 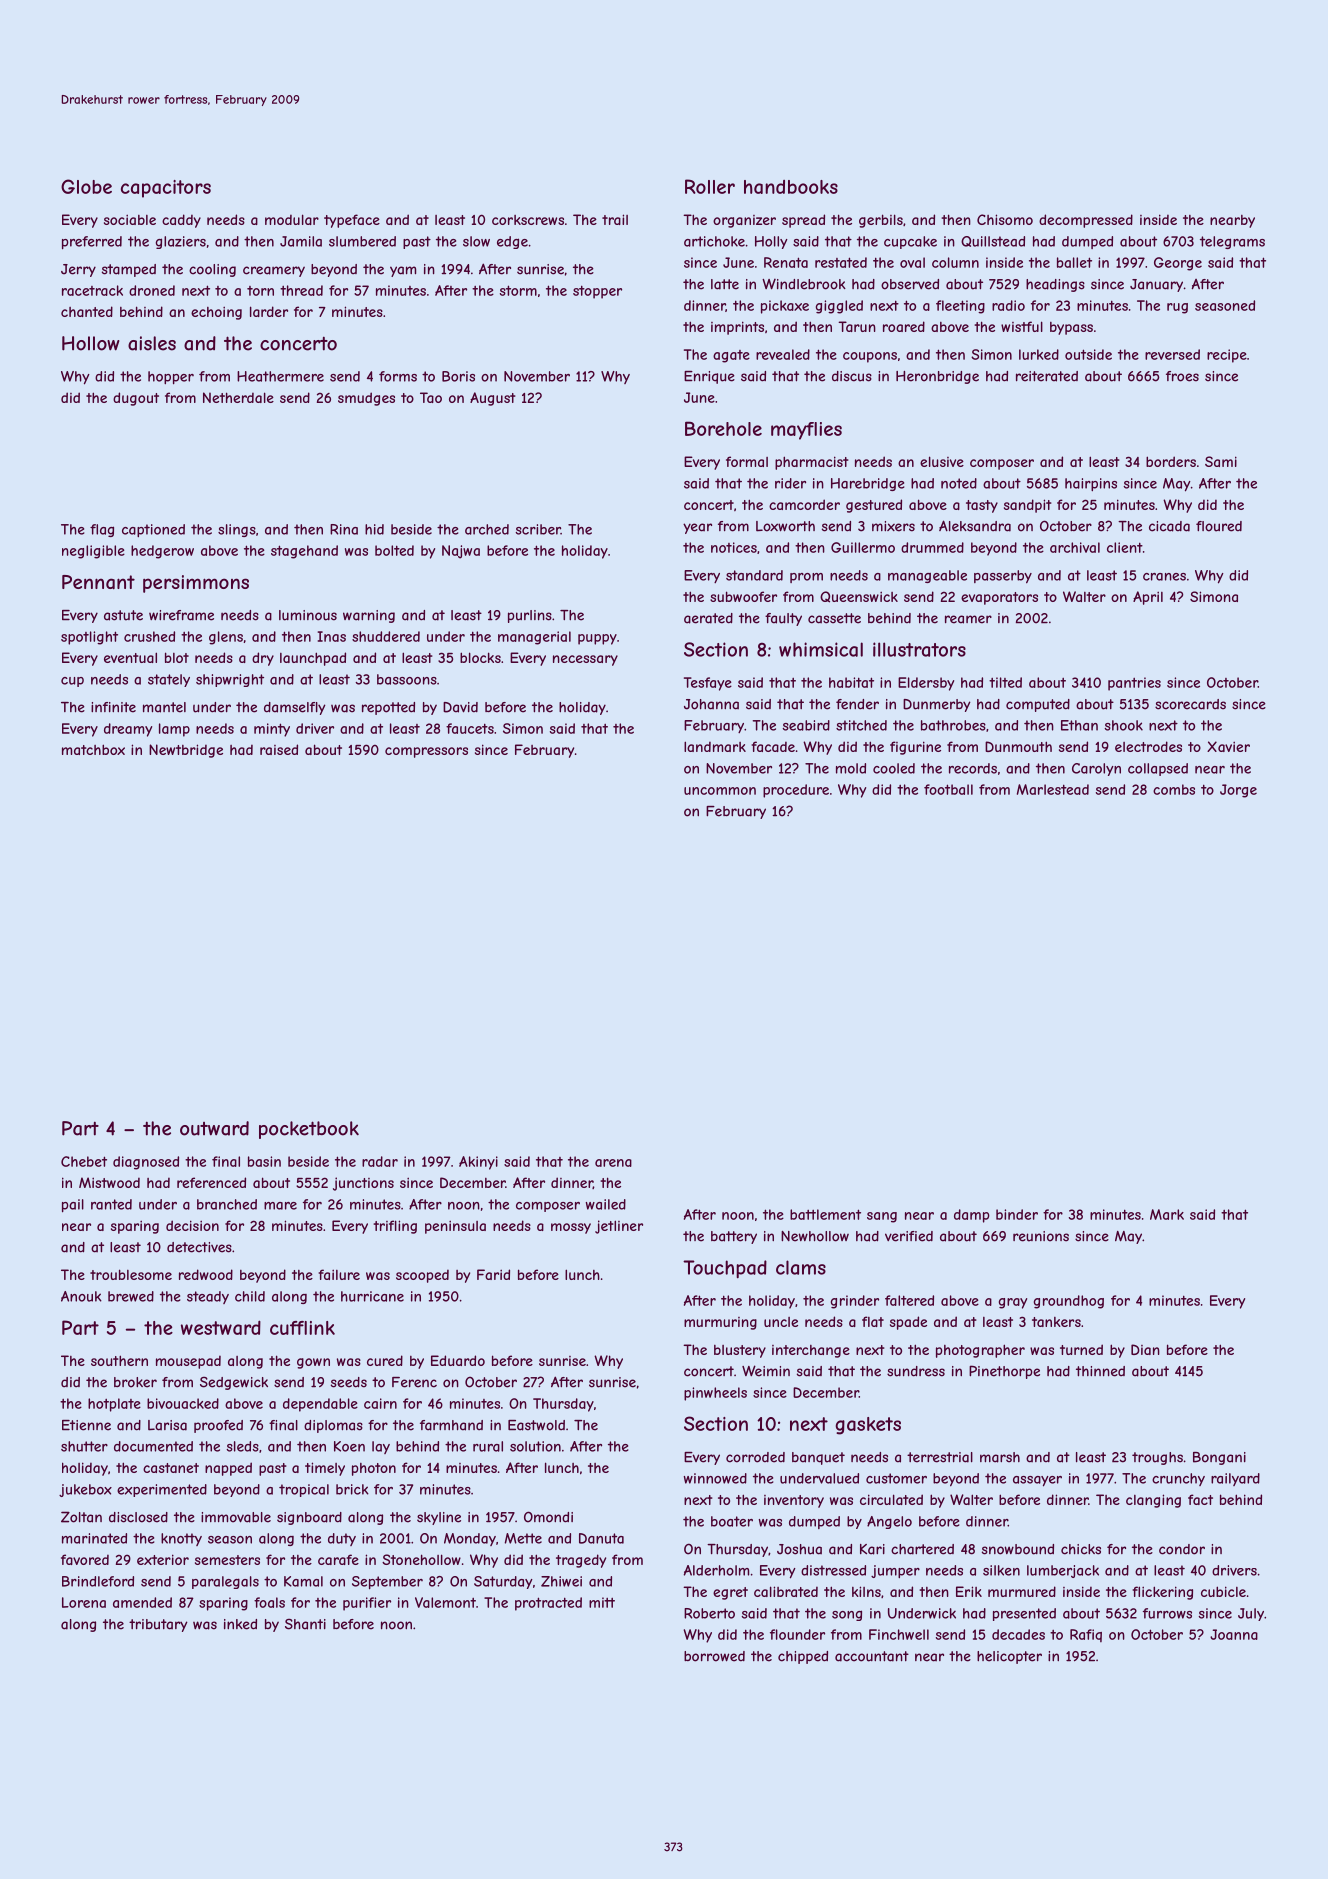 What do you see at coordinates (714, 1656) in the page?
I see `borrowed` at bounding box center [714, 1656].
